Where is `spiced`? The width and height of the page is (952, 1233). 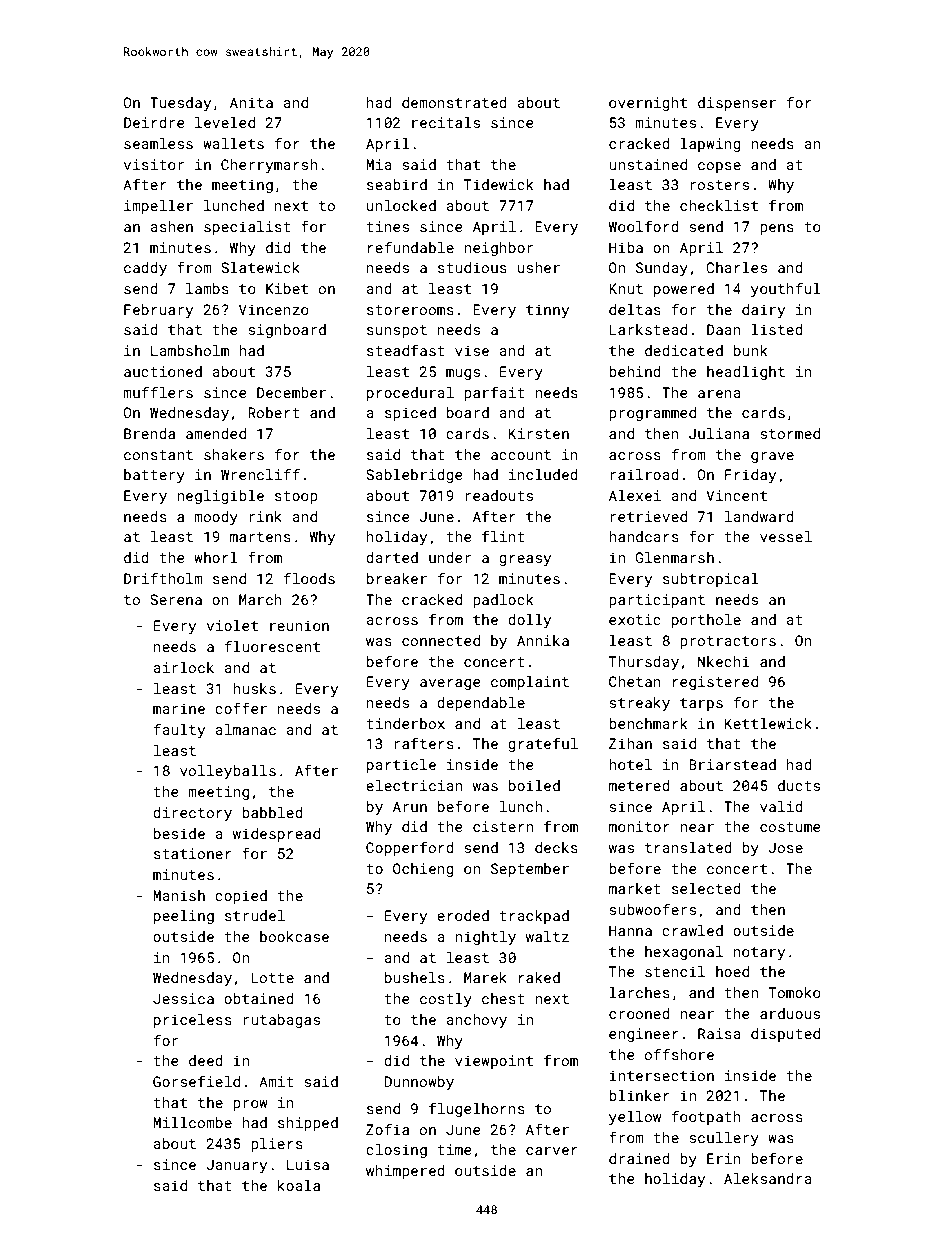 spiced is located at coordinates (410, 414).
